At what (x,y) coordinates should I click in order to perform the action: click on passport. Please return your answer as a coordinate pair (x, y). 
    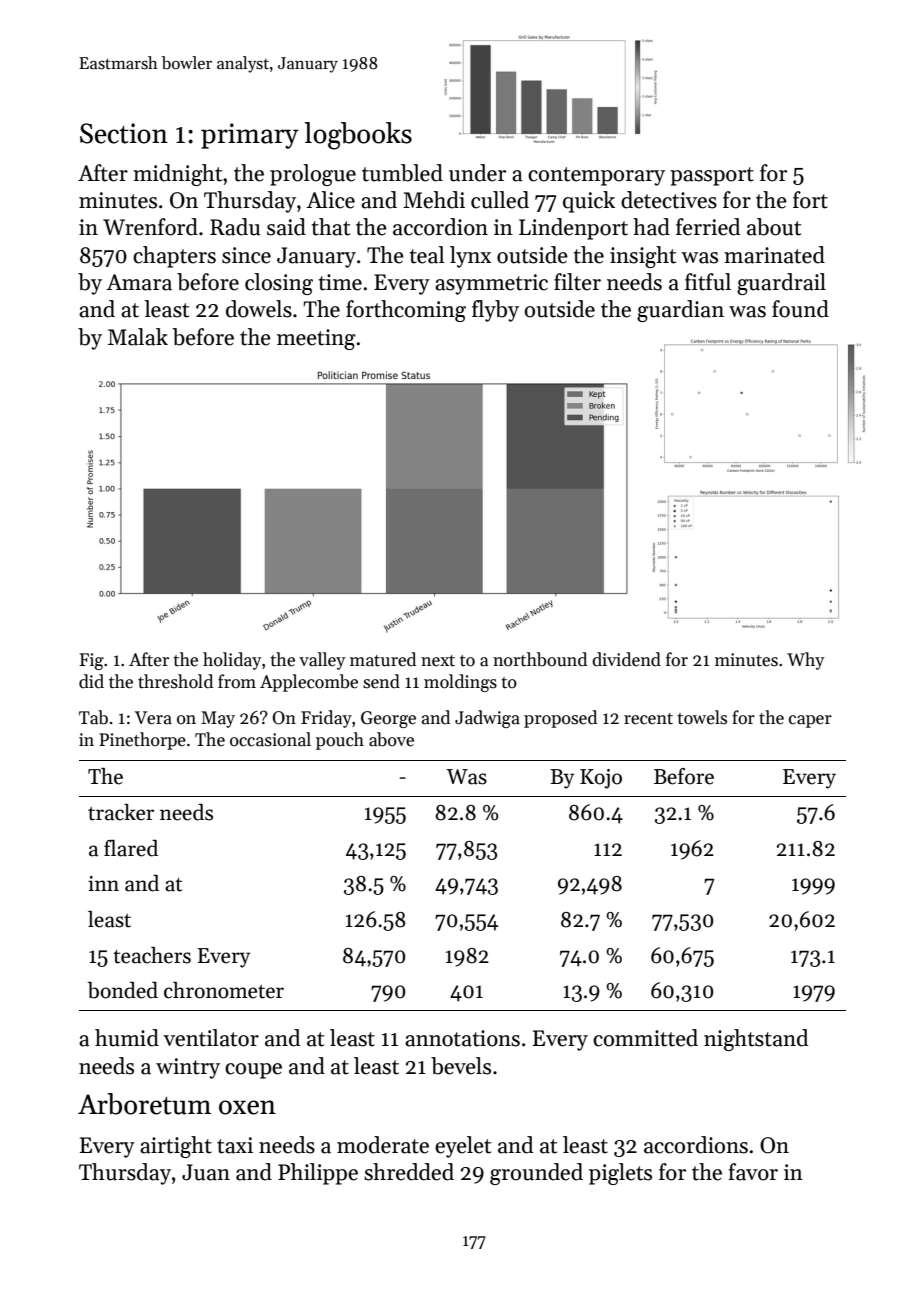
    Looking at the image, I should click on (712, 176).
